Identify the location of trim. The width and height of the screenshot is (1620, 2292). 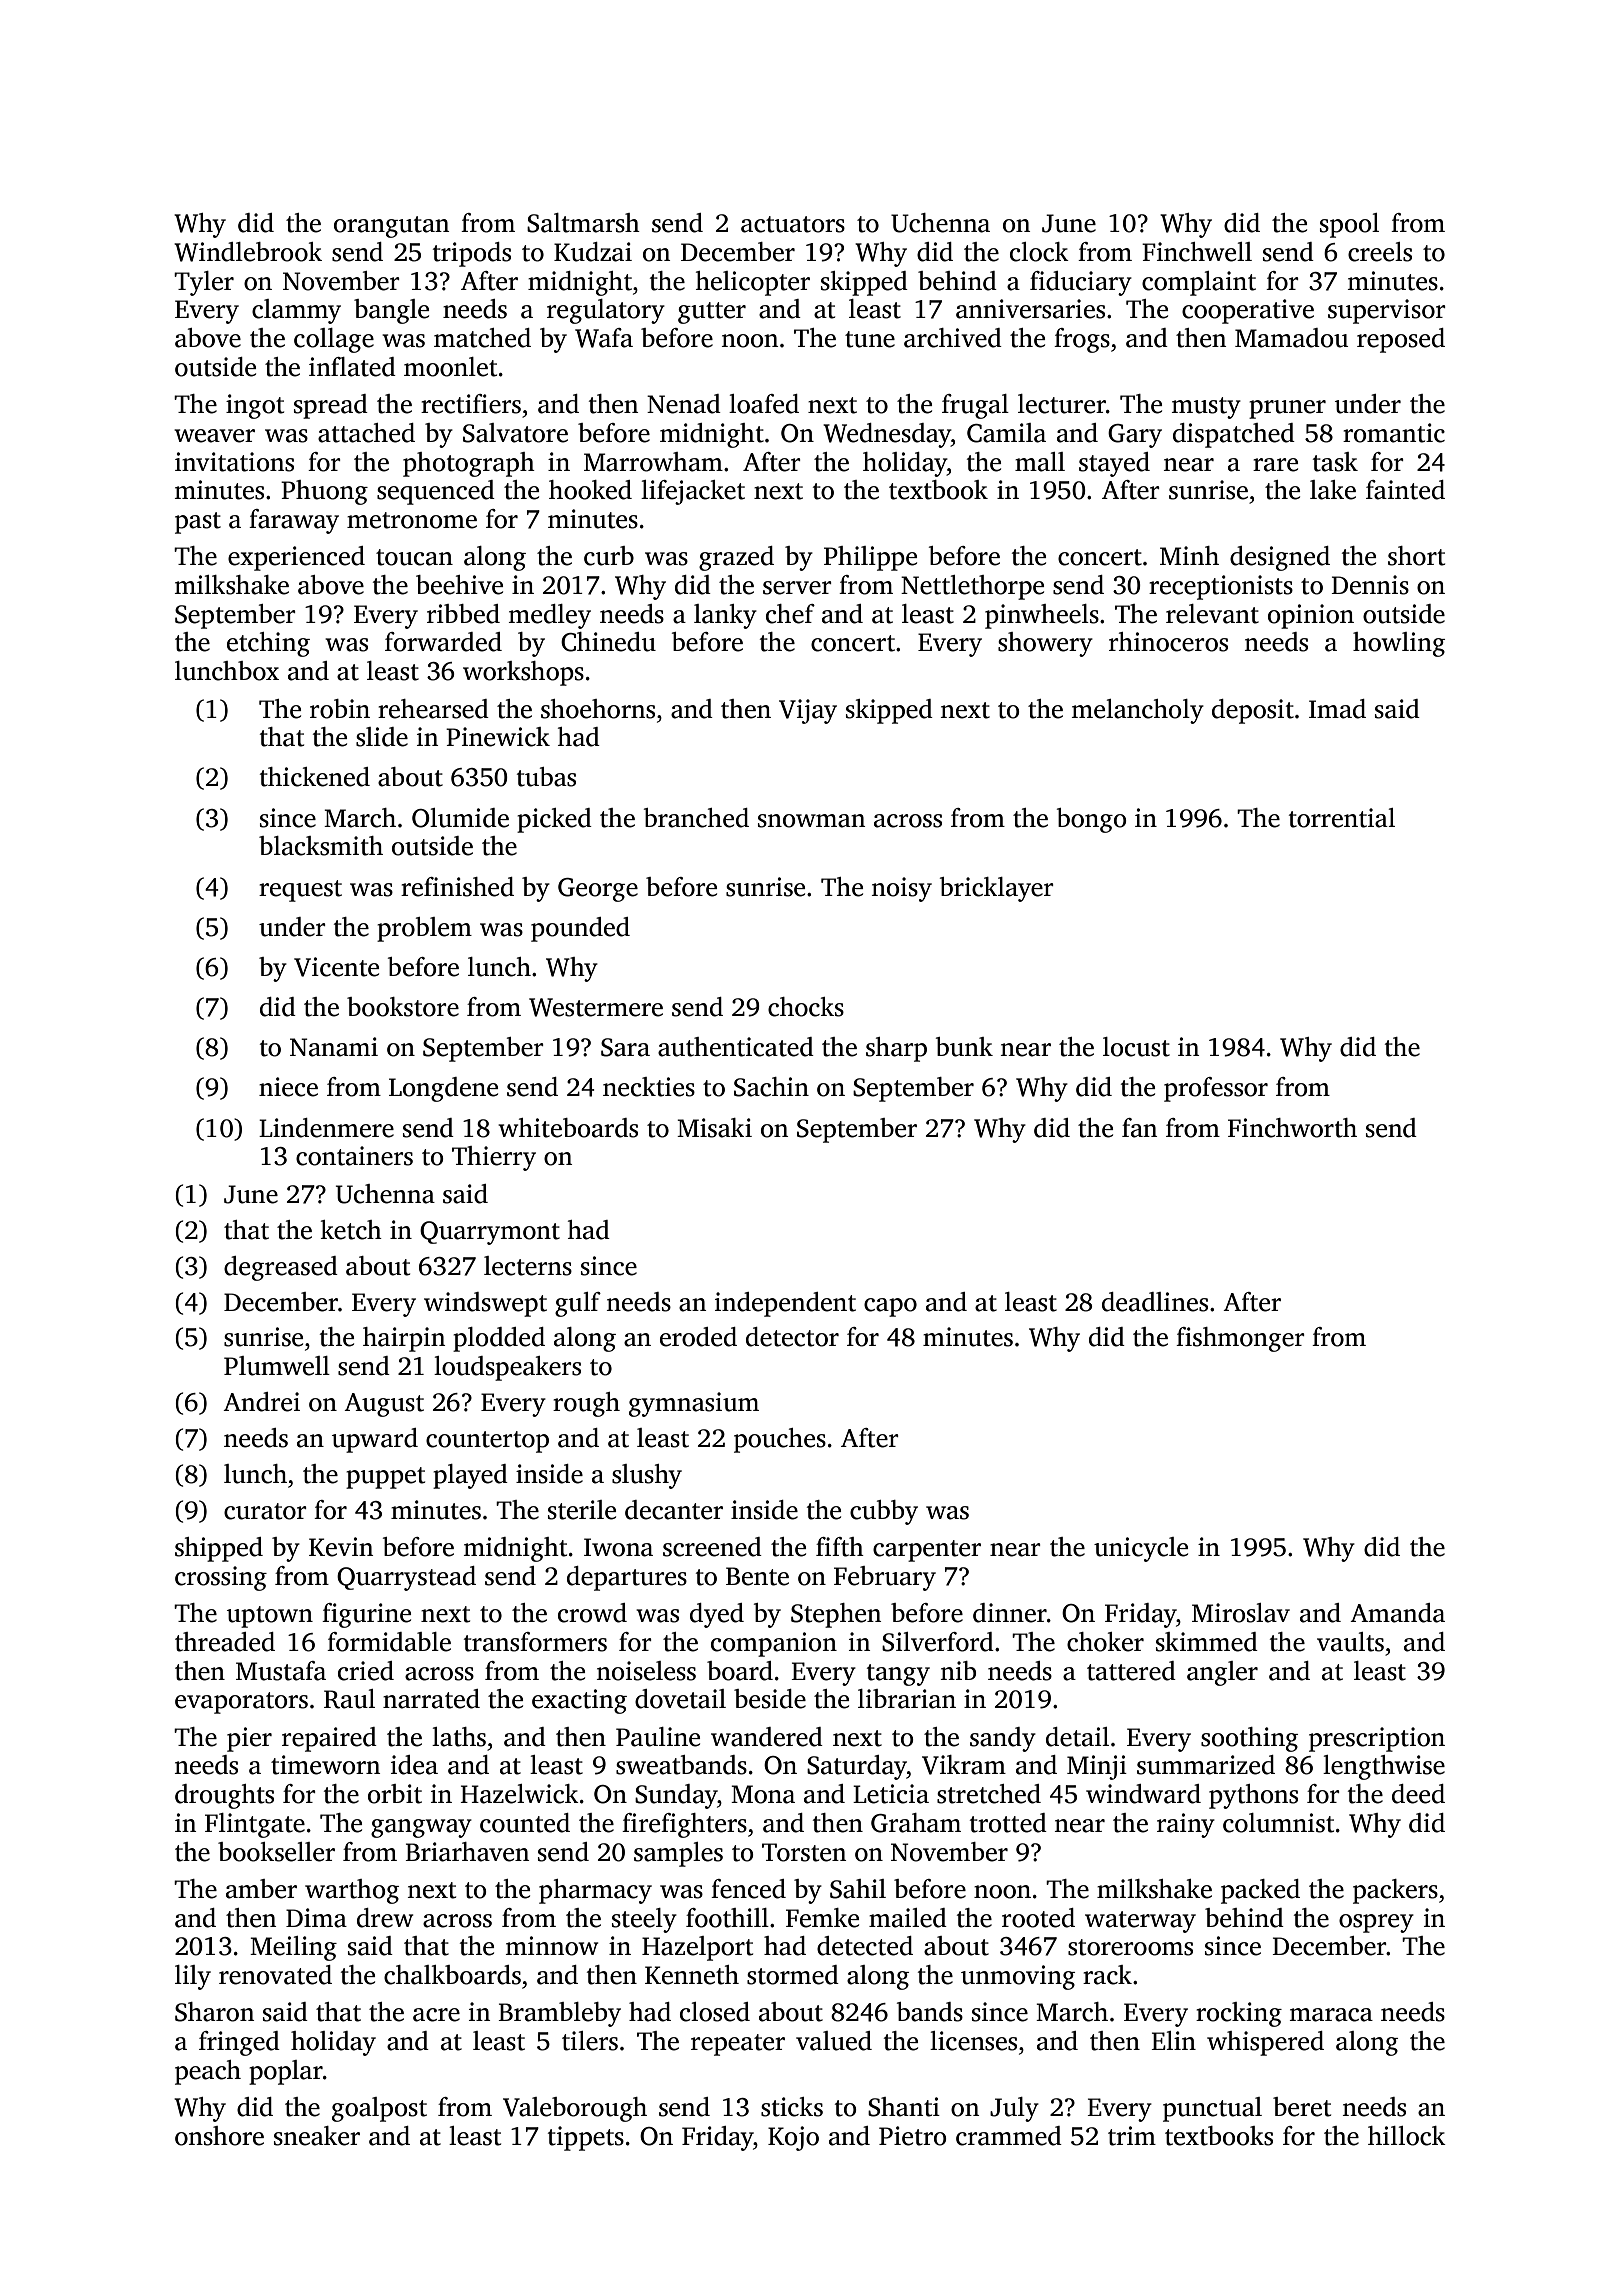
(1132, 2136).
